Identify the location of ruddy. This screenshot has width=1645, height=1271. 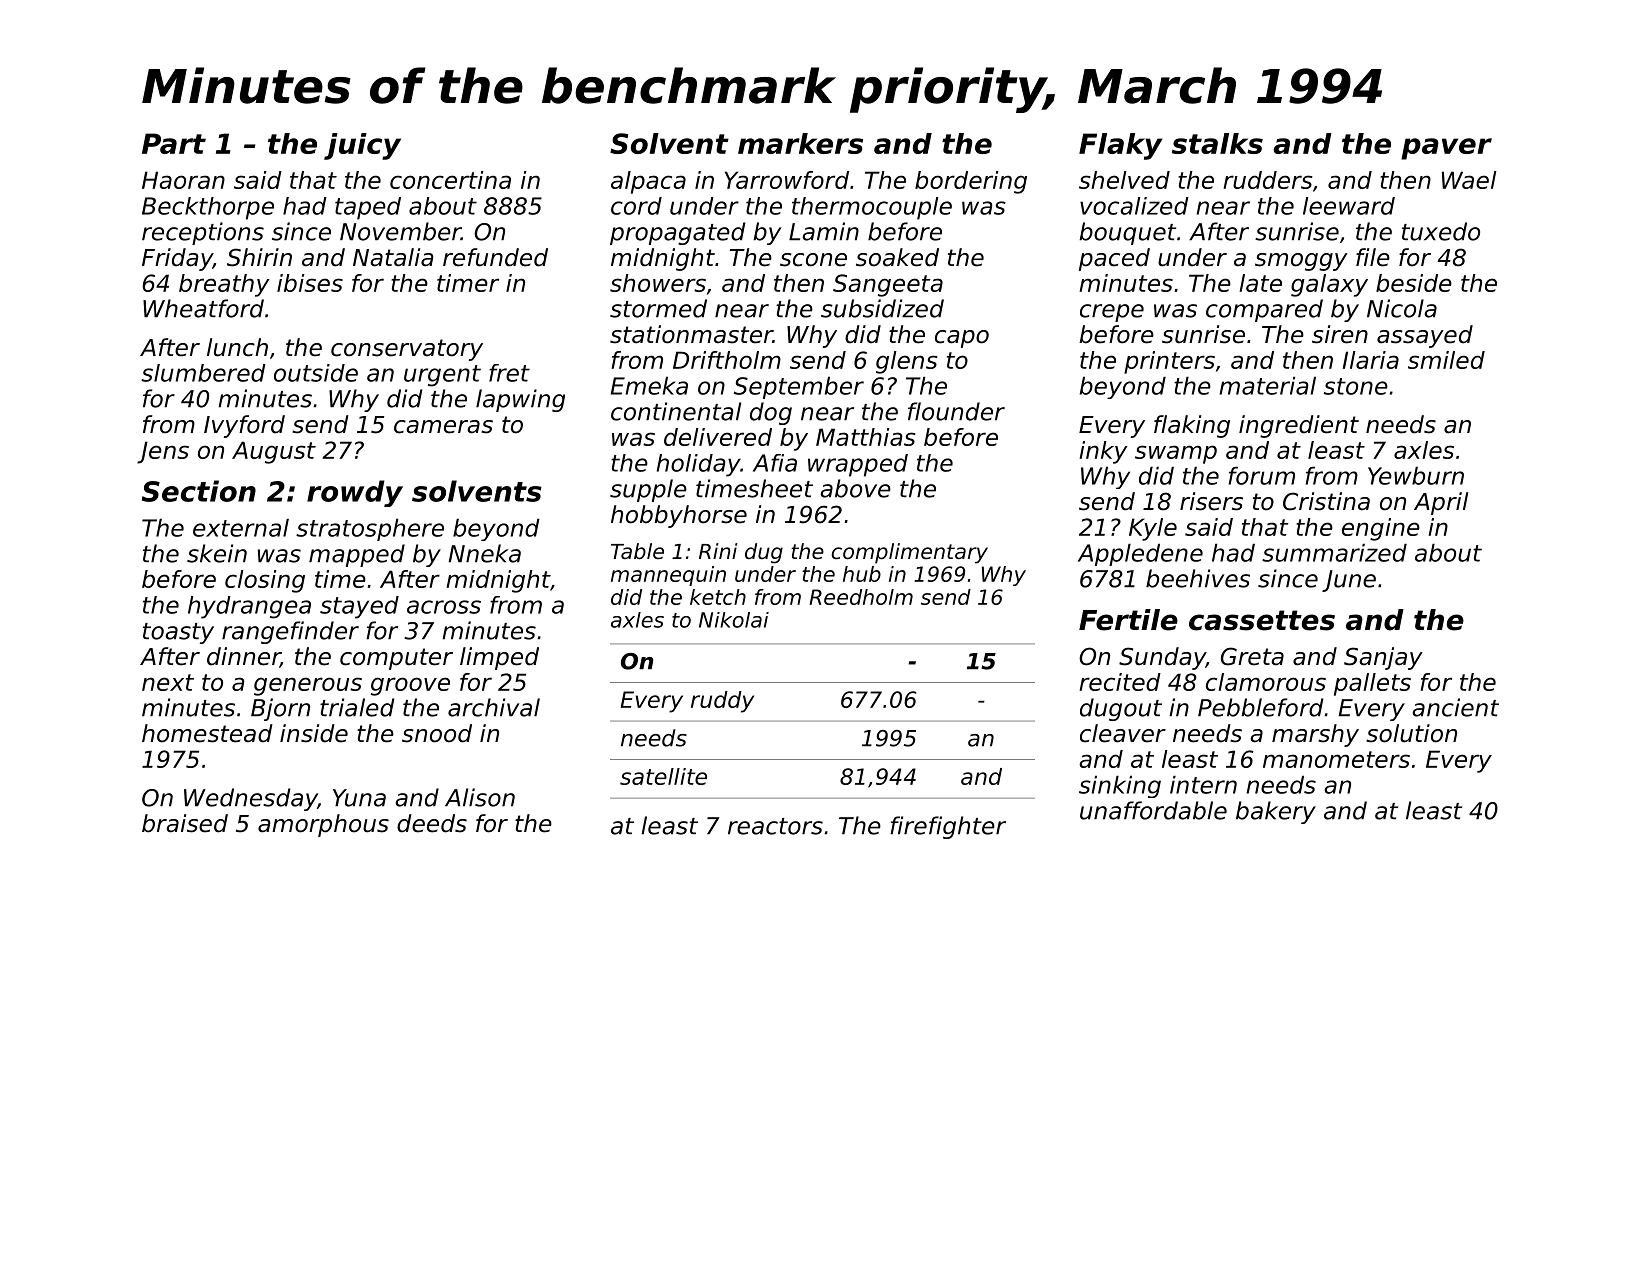
(722, 702).
